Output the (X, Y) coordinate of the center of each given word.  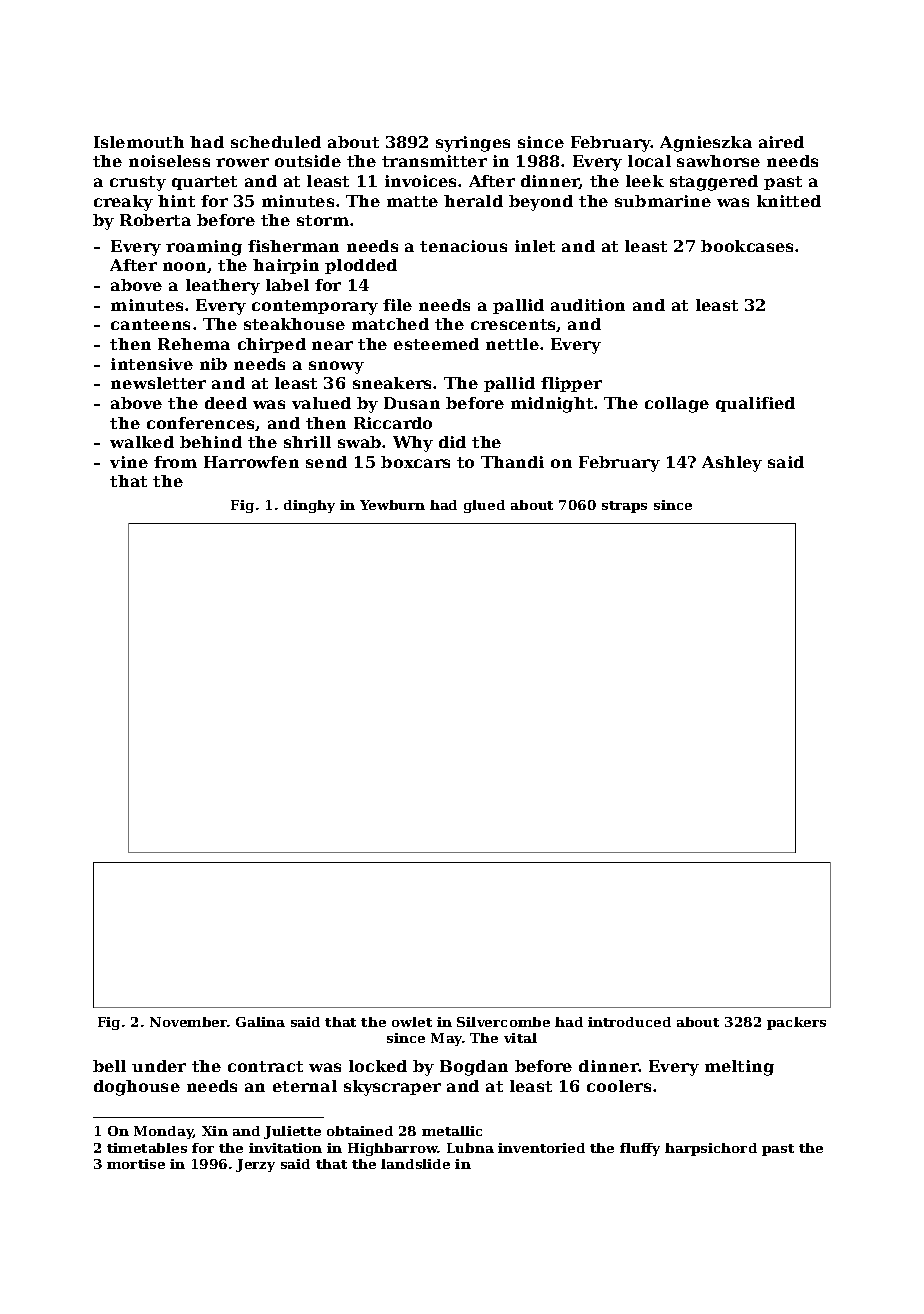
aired (781, 142)
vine (129, 462)
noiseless (169, 161)
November (189, 1022)
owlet (412, 1022)
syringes (473, 144)
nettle (512, 344)
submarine (663, 201)
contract (265, 1066)
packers (796, 1023)
